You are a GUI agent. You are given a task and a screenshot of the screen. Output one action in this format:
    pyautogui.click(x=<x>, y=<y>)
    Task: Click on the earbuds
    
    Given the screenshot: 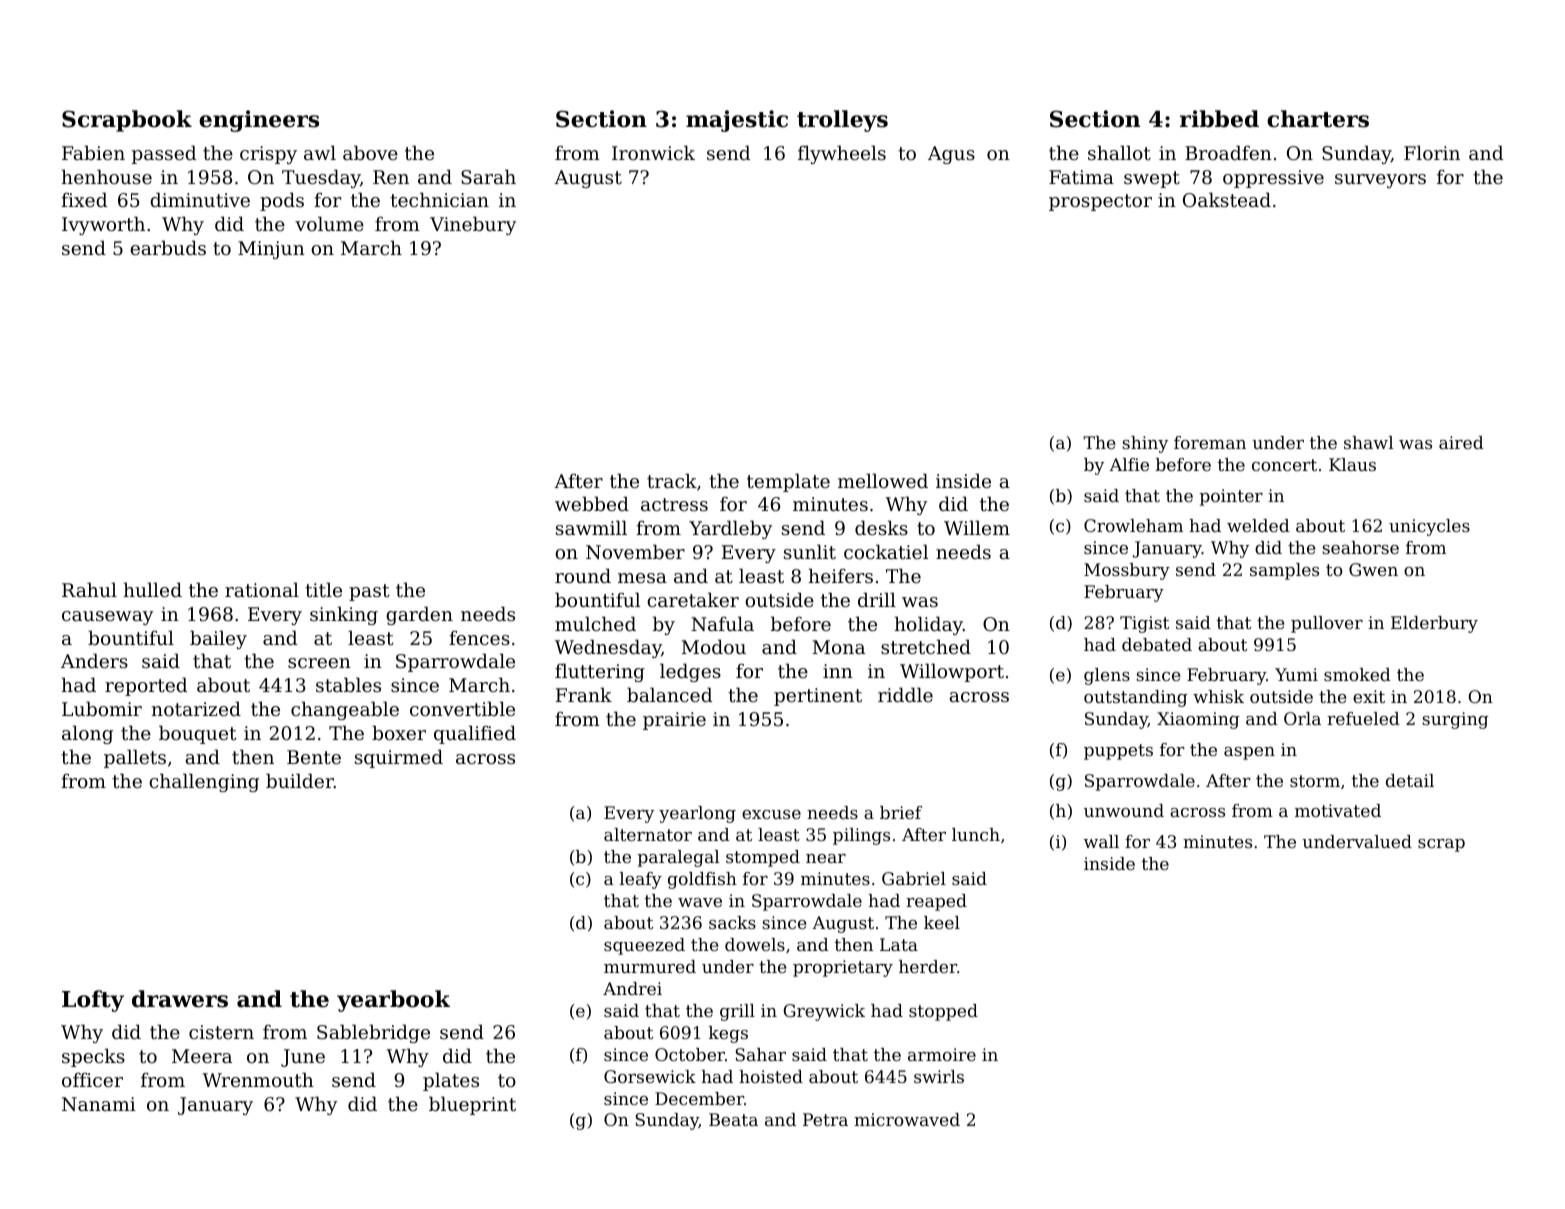 What is the action you would take?
    pyautogui.click(x=168, y=247)
